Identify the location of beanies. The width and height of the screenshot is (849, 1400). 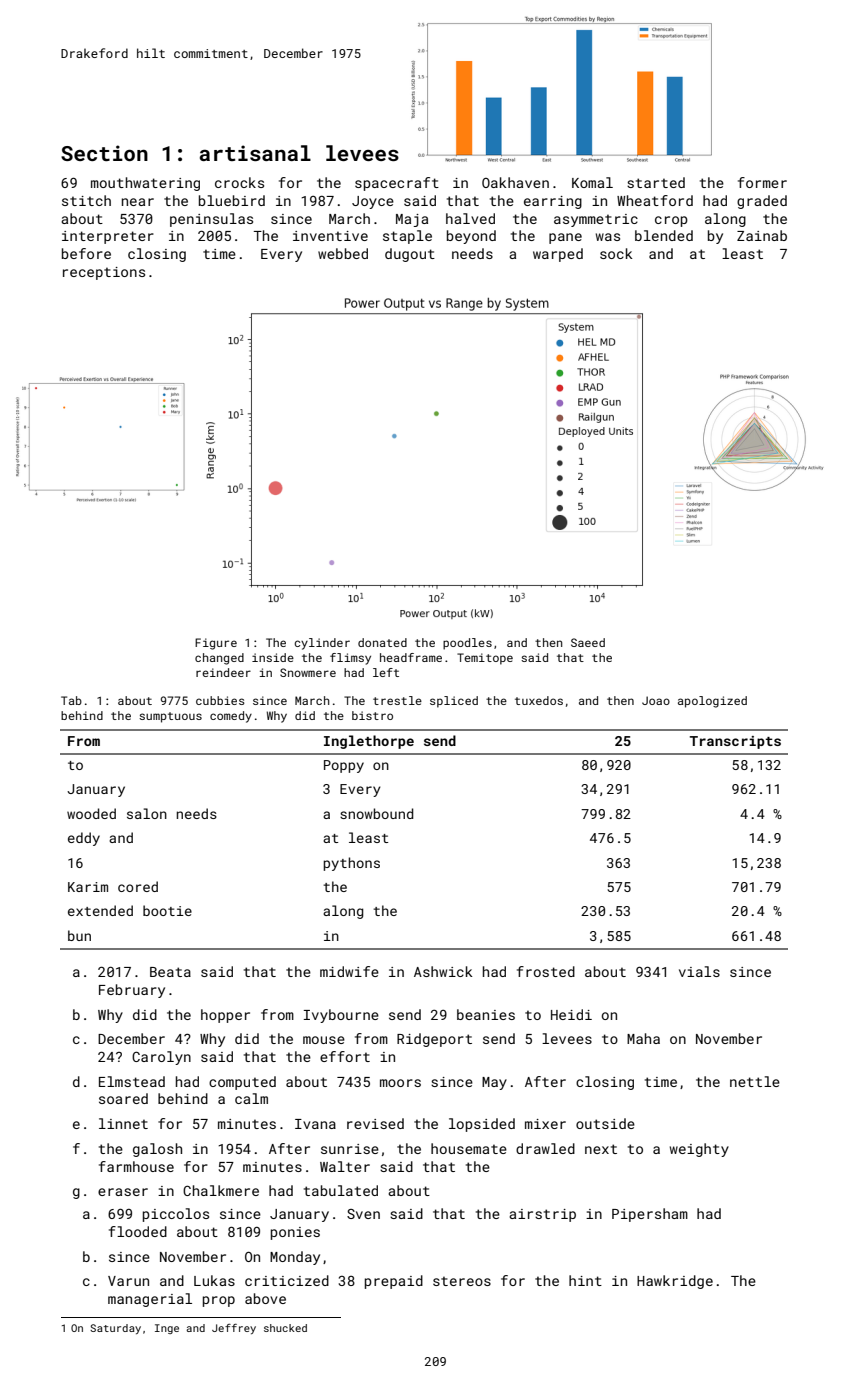
(486, 1014).
